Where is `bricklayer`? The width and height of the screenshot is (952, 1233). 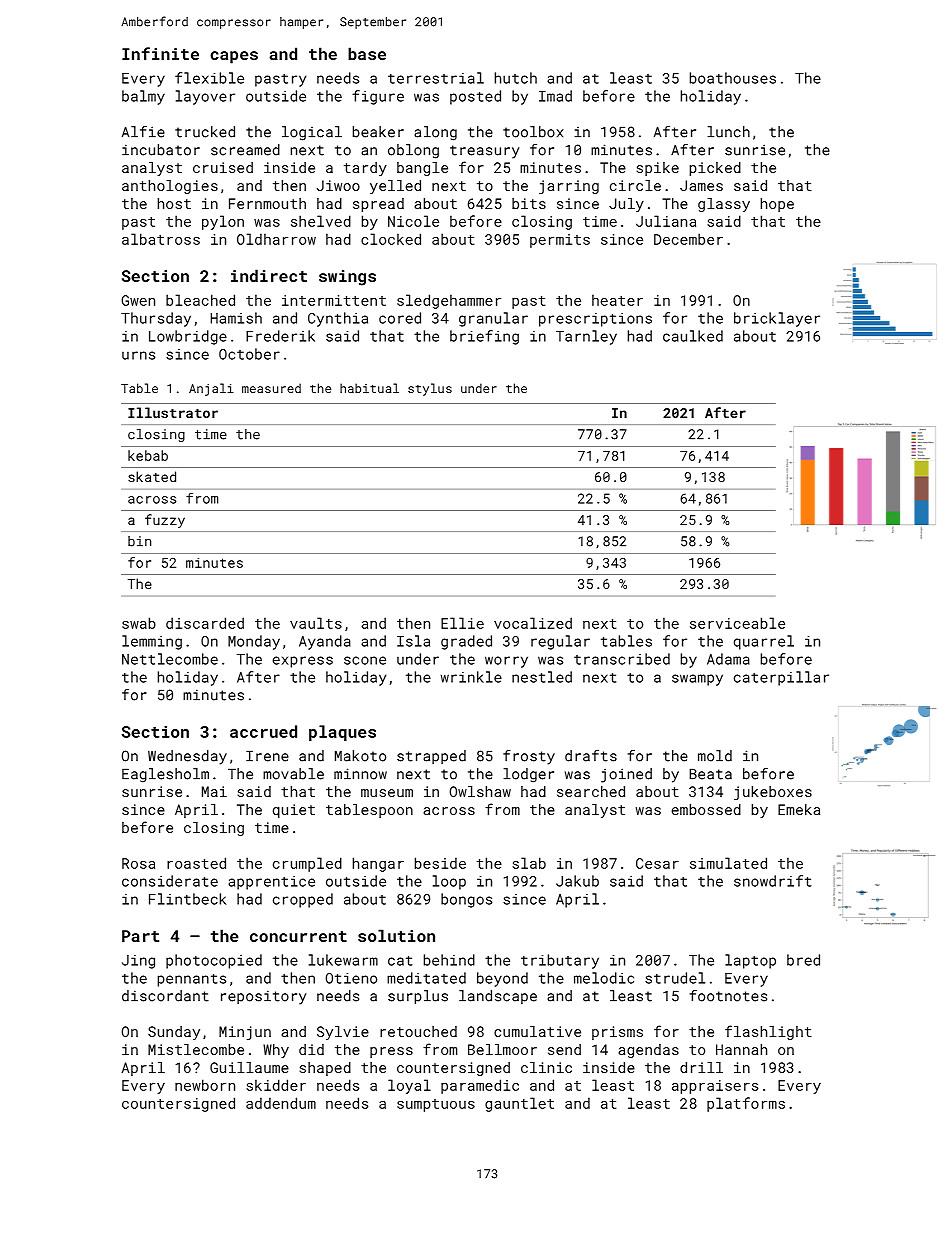
bricklayer is located at coordinates (777, 319).
